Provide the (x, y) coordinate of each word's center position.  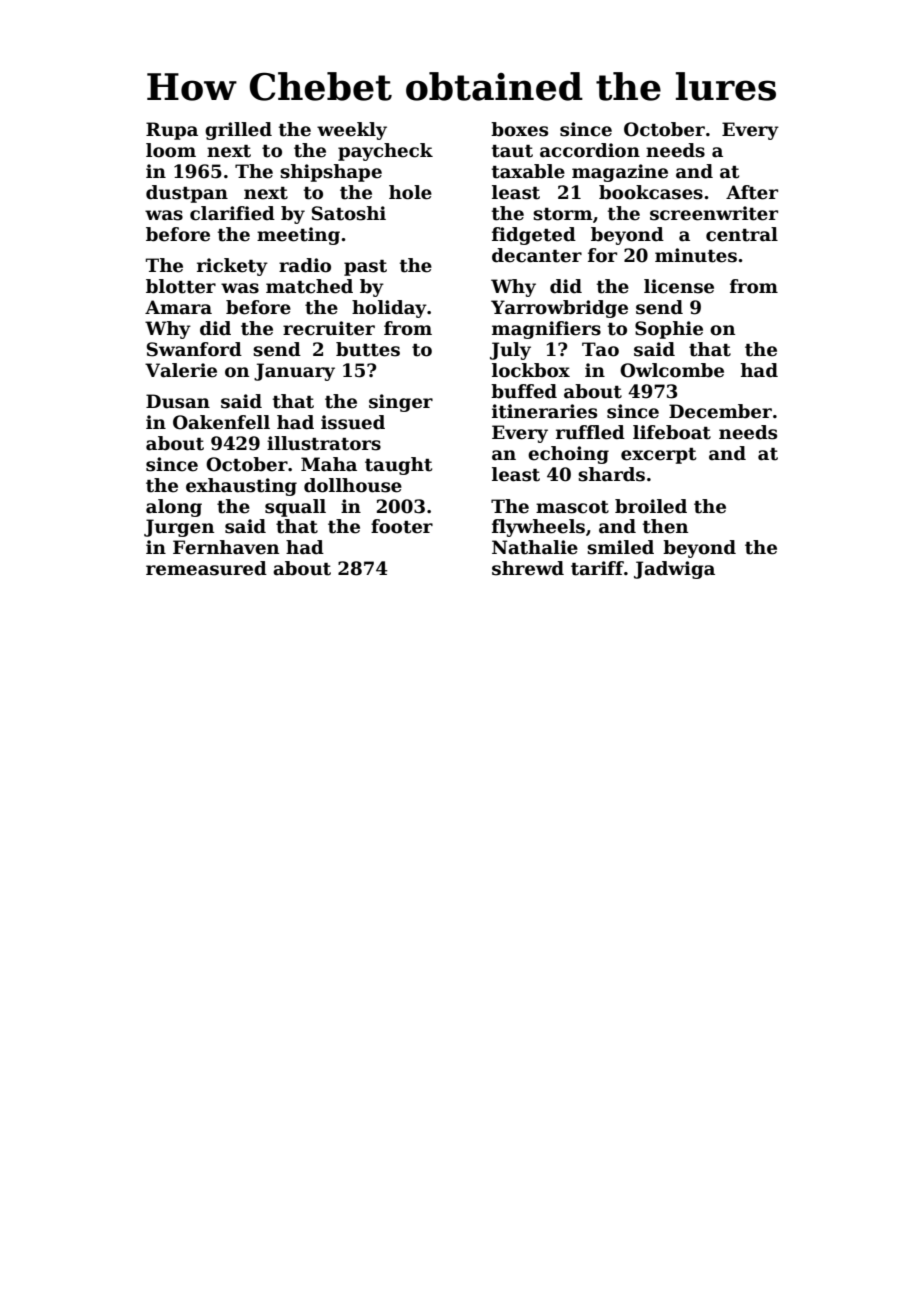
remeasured (206, 568)
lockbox (531, 370)
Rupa (172, 131)
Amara (178, 307)
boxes (519, 129)
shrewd (528, 568)
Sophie (669, 330)
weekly (352, 131)
